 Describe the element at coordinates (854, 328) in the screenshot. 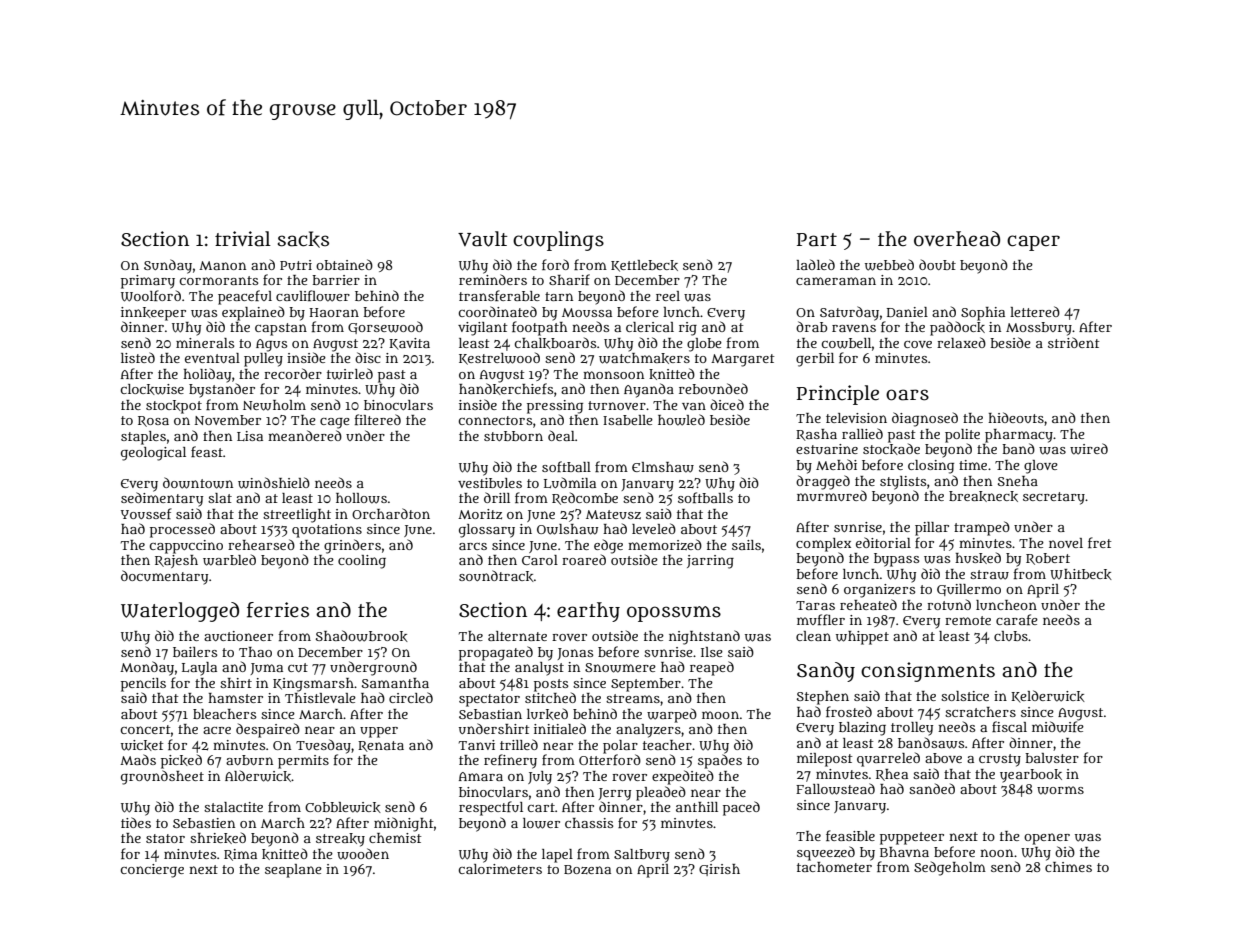

I see `ravens` at that location.
